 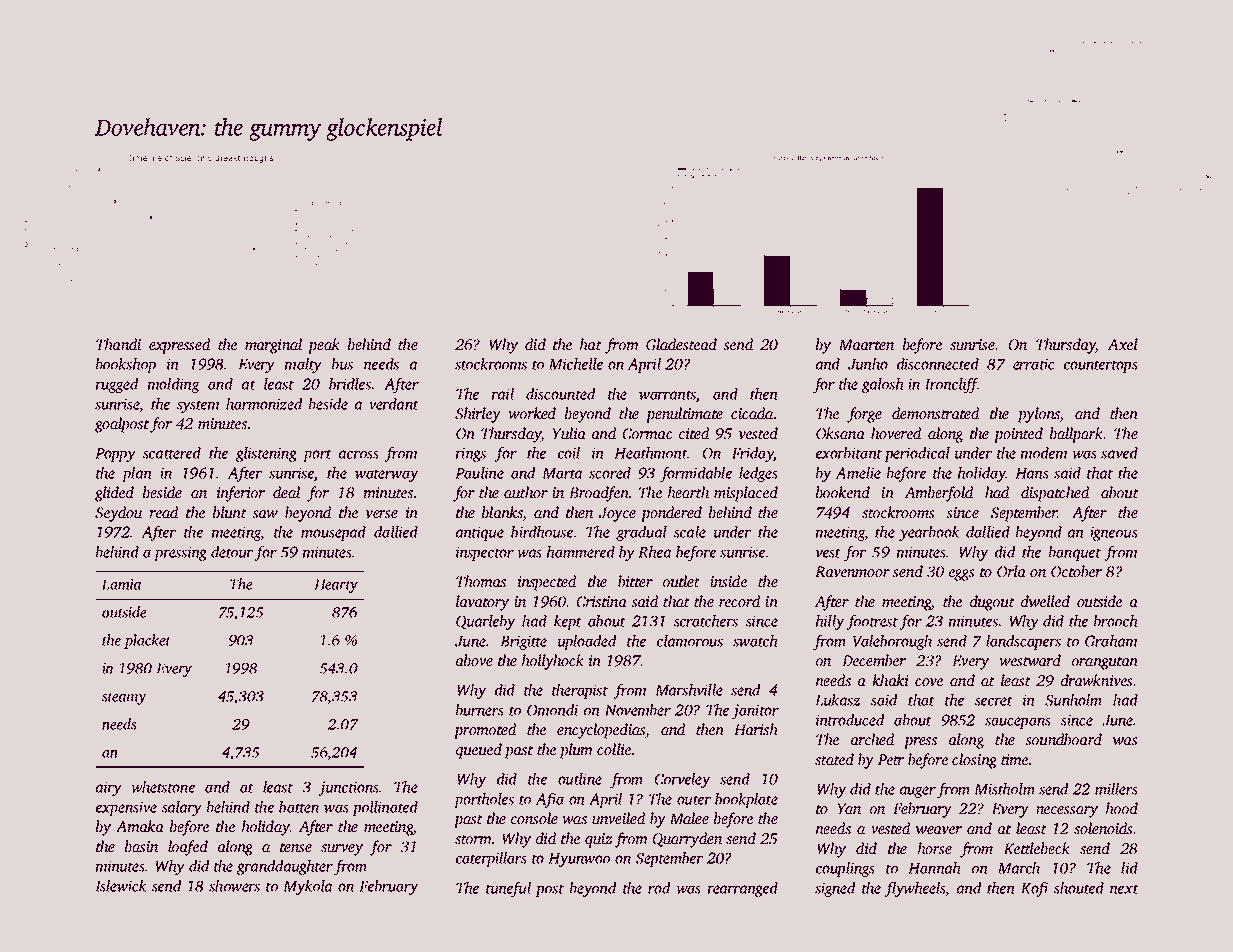 What do you see at coordinates (503, 394) in the document?
I see `rail` at bounding box center [503, 394].
